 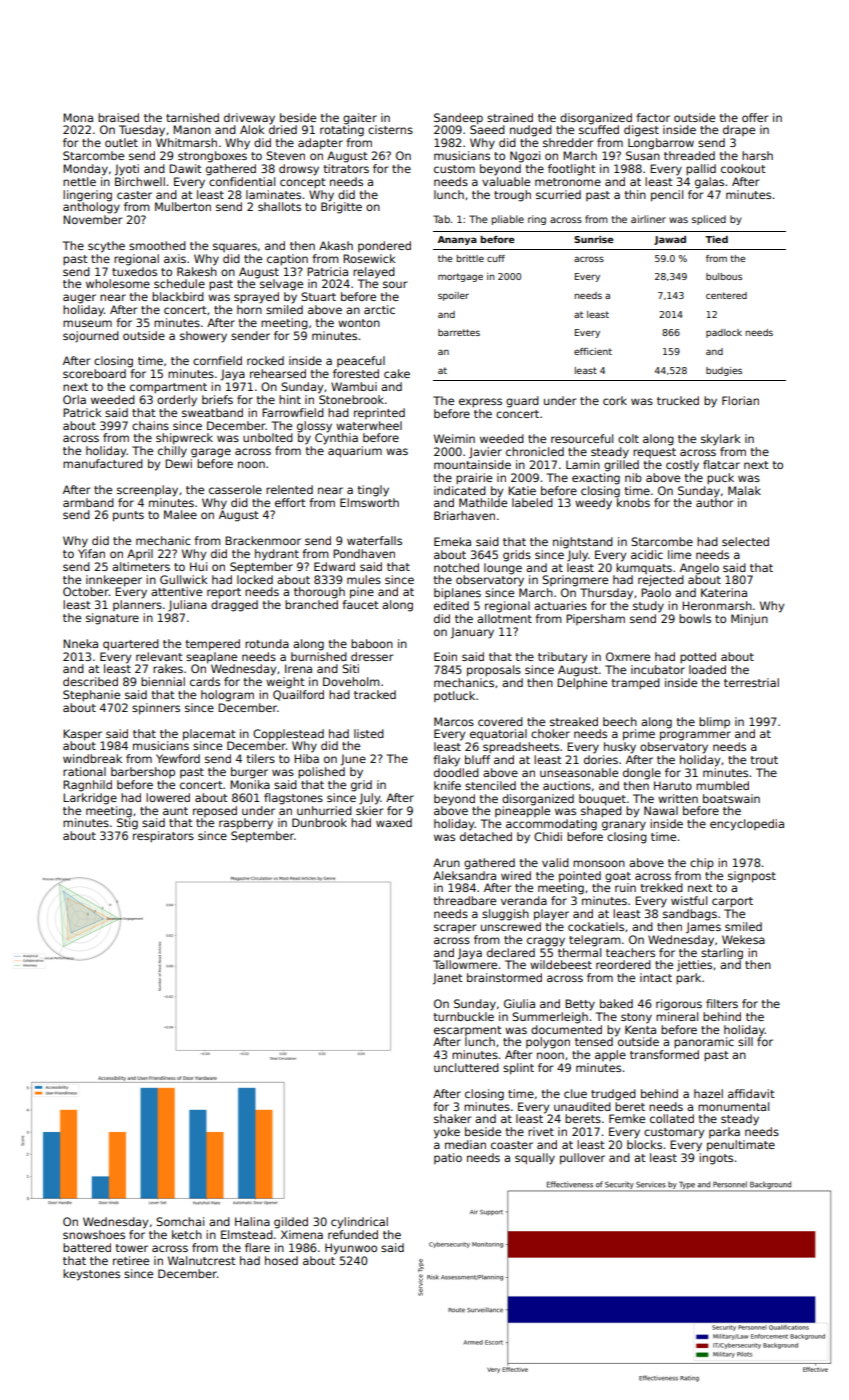 What do you see at coordinates (87, 1247) in the page?
I see `battered` at bounding box center [87, 1247].
